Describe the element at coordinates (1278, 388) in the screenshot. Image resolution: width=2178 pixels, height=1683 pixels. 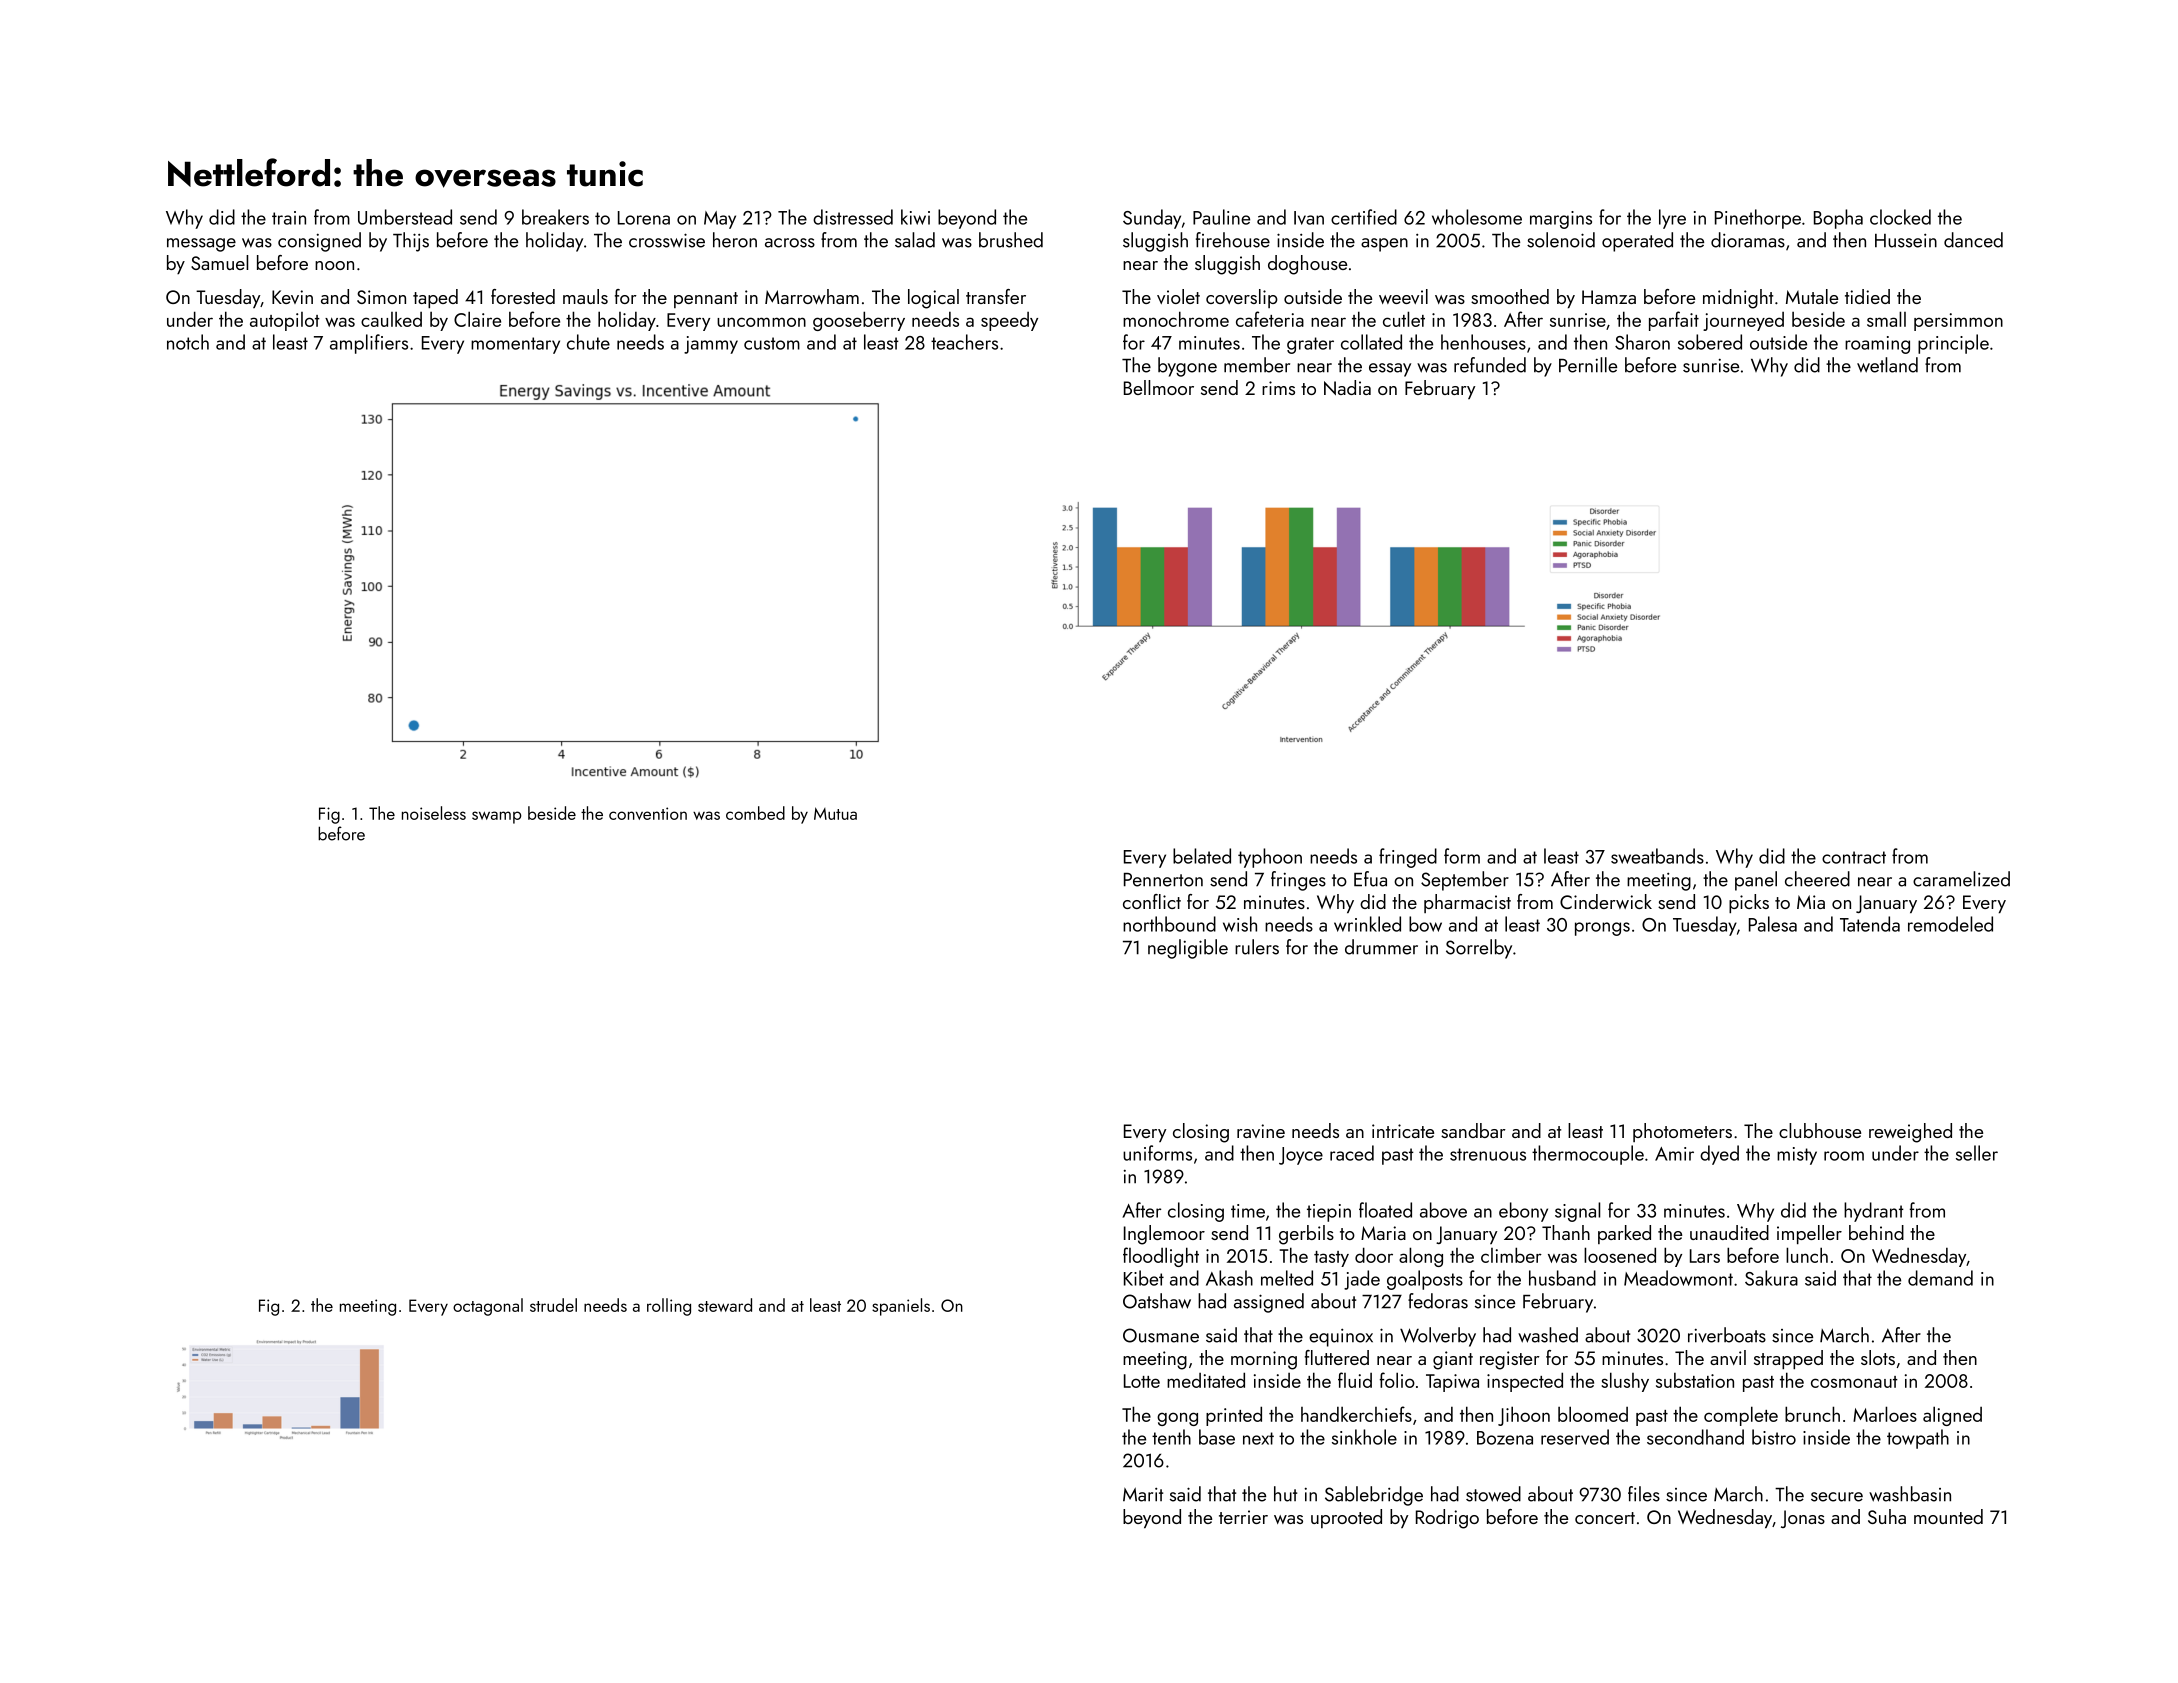
I see `rims` at that location.
